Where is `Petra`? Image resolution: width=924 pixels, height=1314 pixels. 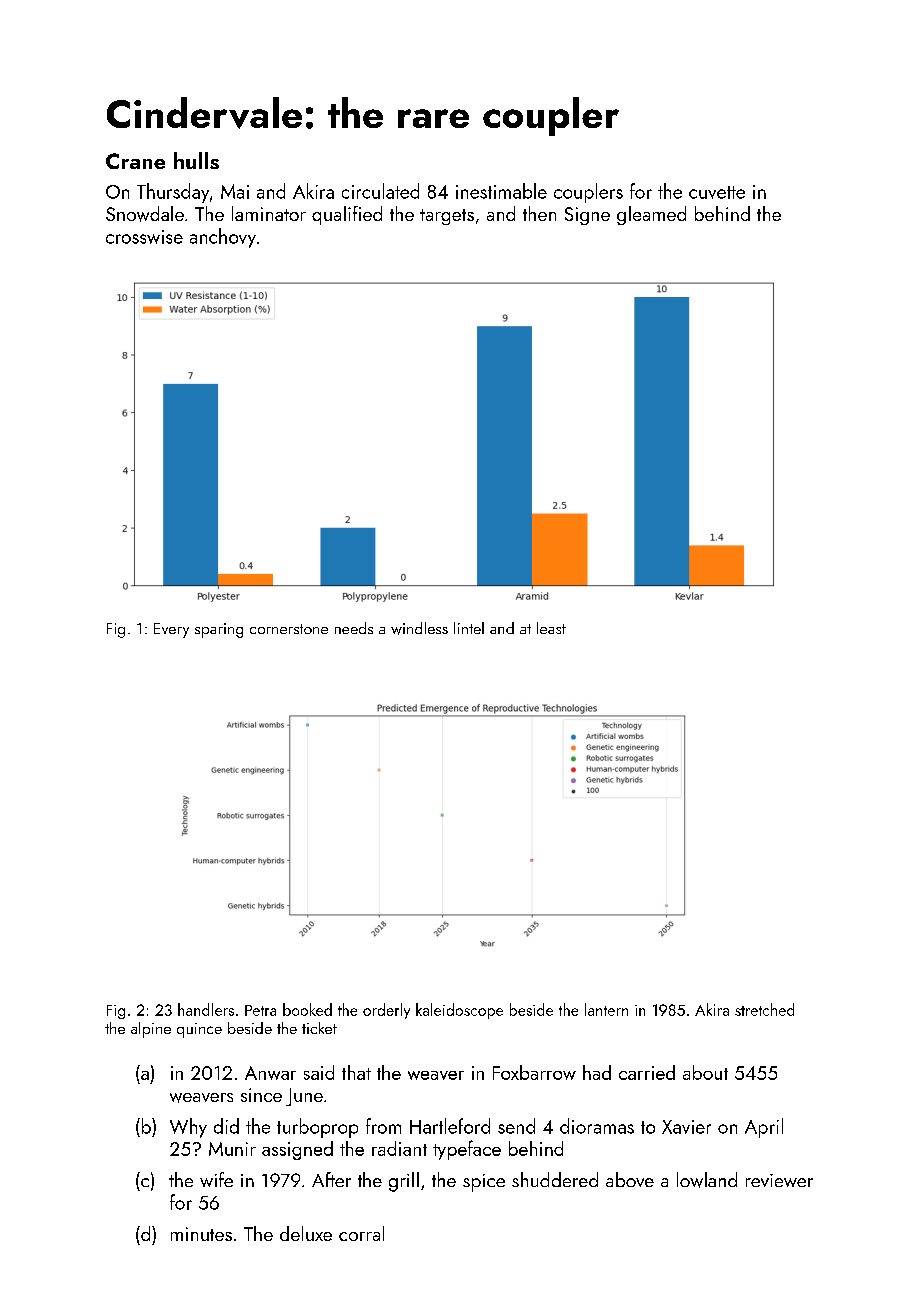 Petra is located at coordinates (260, 1010).
